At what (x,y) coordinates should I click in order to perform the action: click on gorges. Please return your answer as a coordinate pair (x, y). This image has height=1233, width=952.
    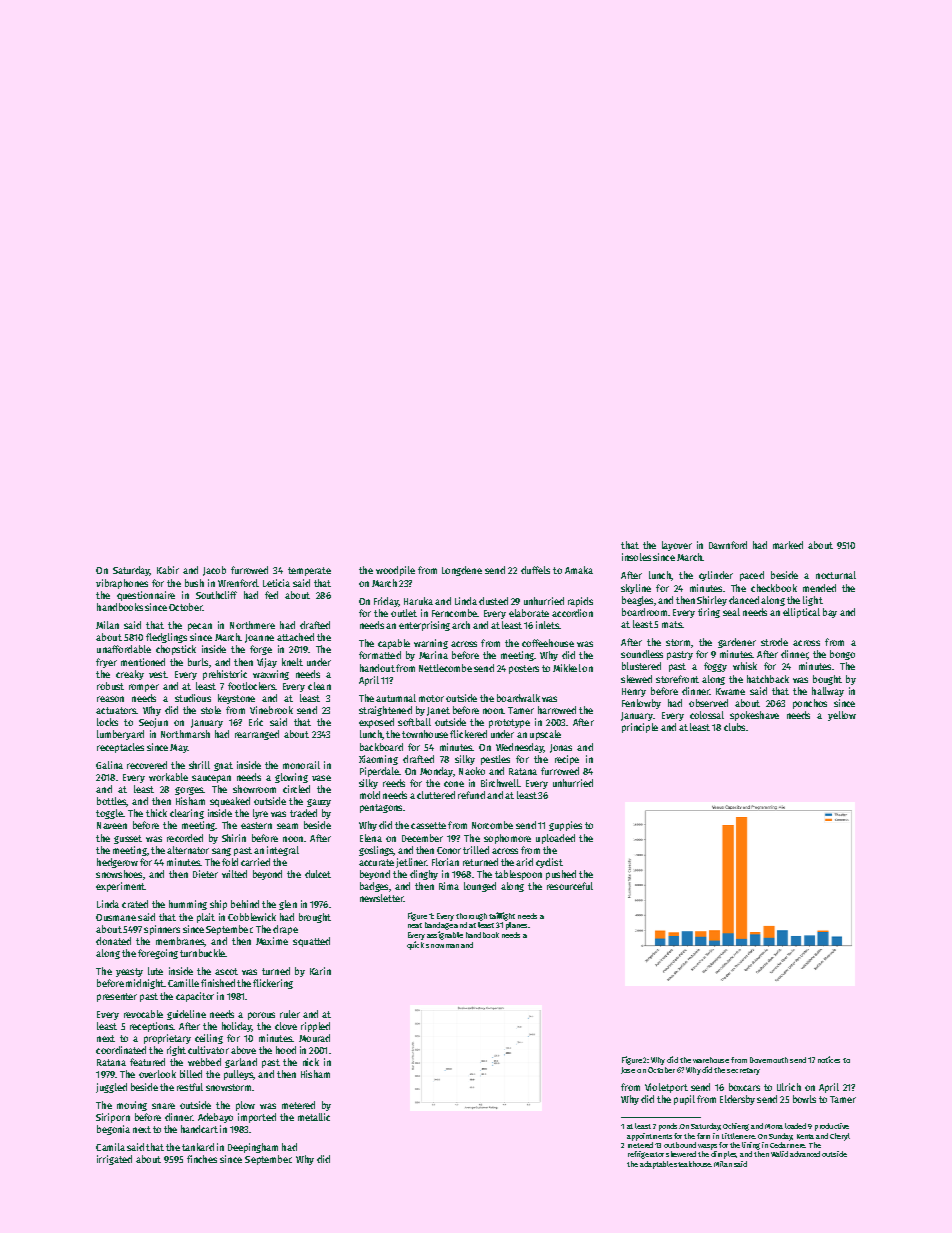
    Looking at the image, I should click on (189, 791).
